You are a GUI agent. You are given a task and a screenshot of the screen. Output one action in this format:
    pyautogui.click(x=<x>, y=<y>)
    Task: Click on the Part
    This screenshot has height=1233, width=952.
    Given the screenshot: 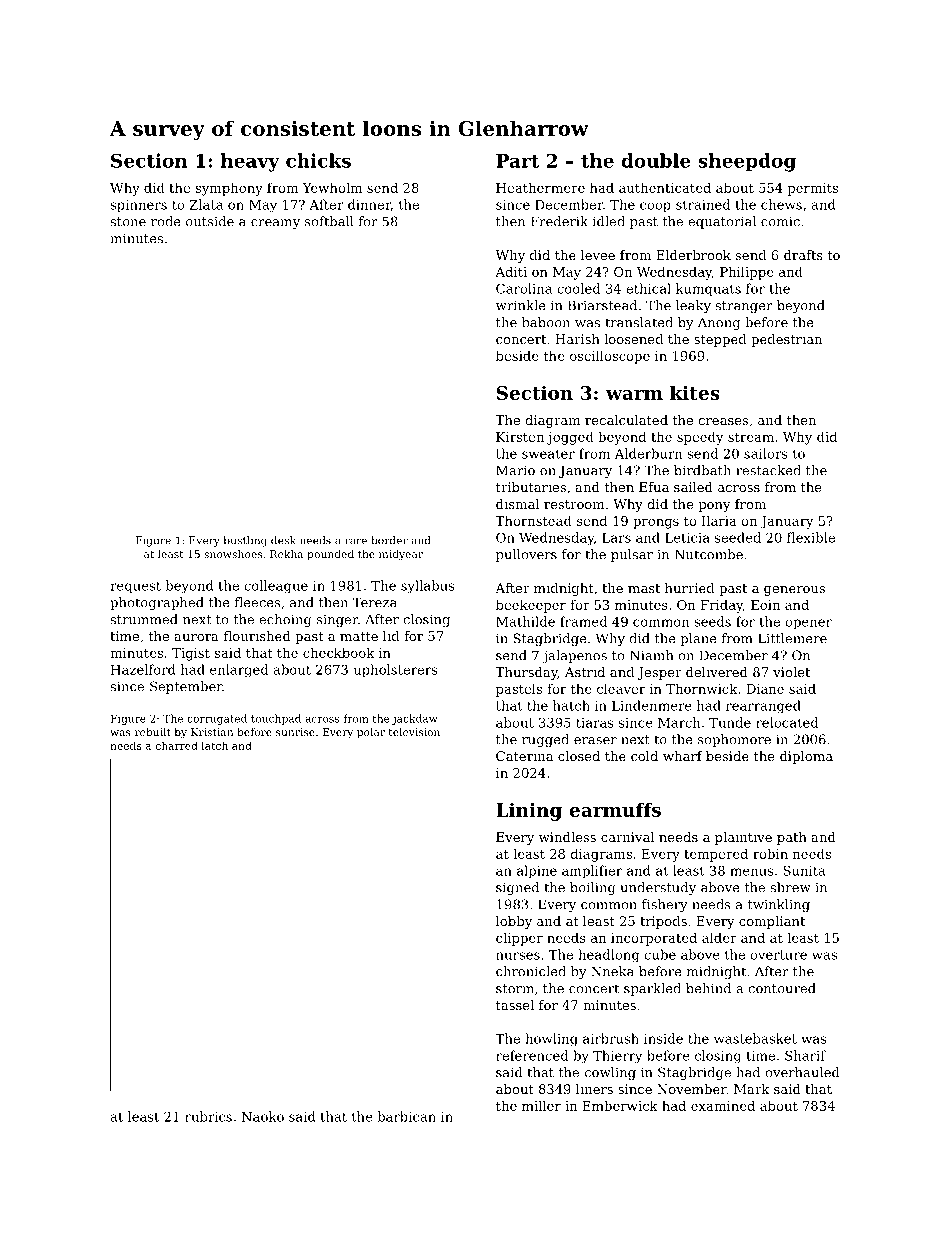 What is the action you would take?
    pyautogui.click(x=517, y=161)
